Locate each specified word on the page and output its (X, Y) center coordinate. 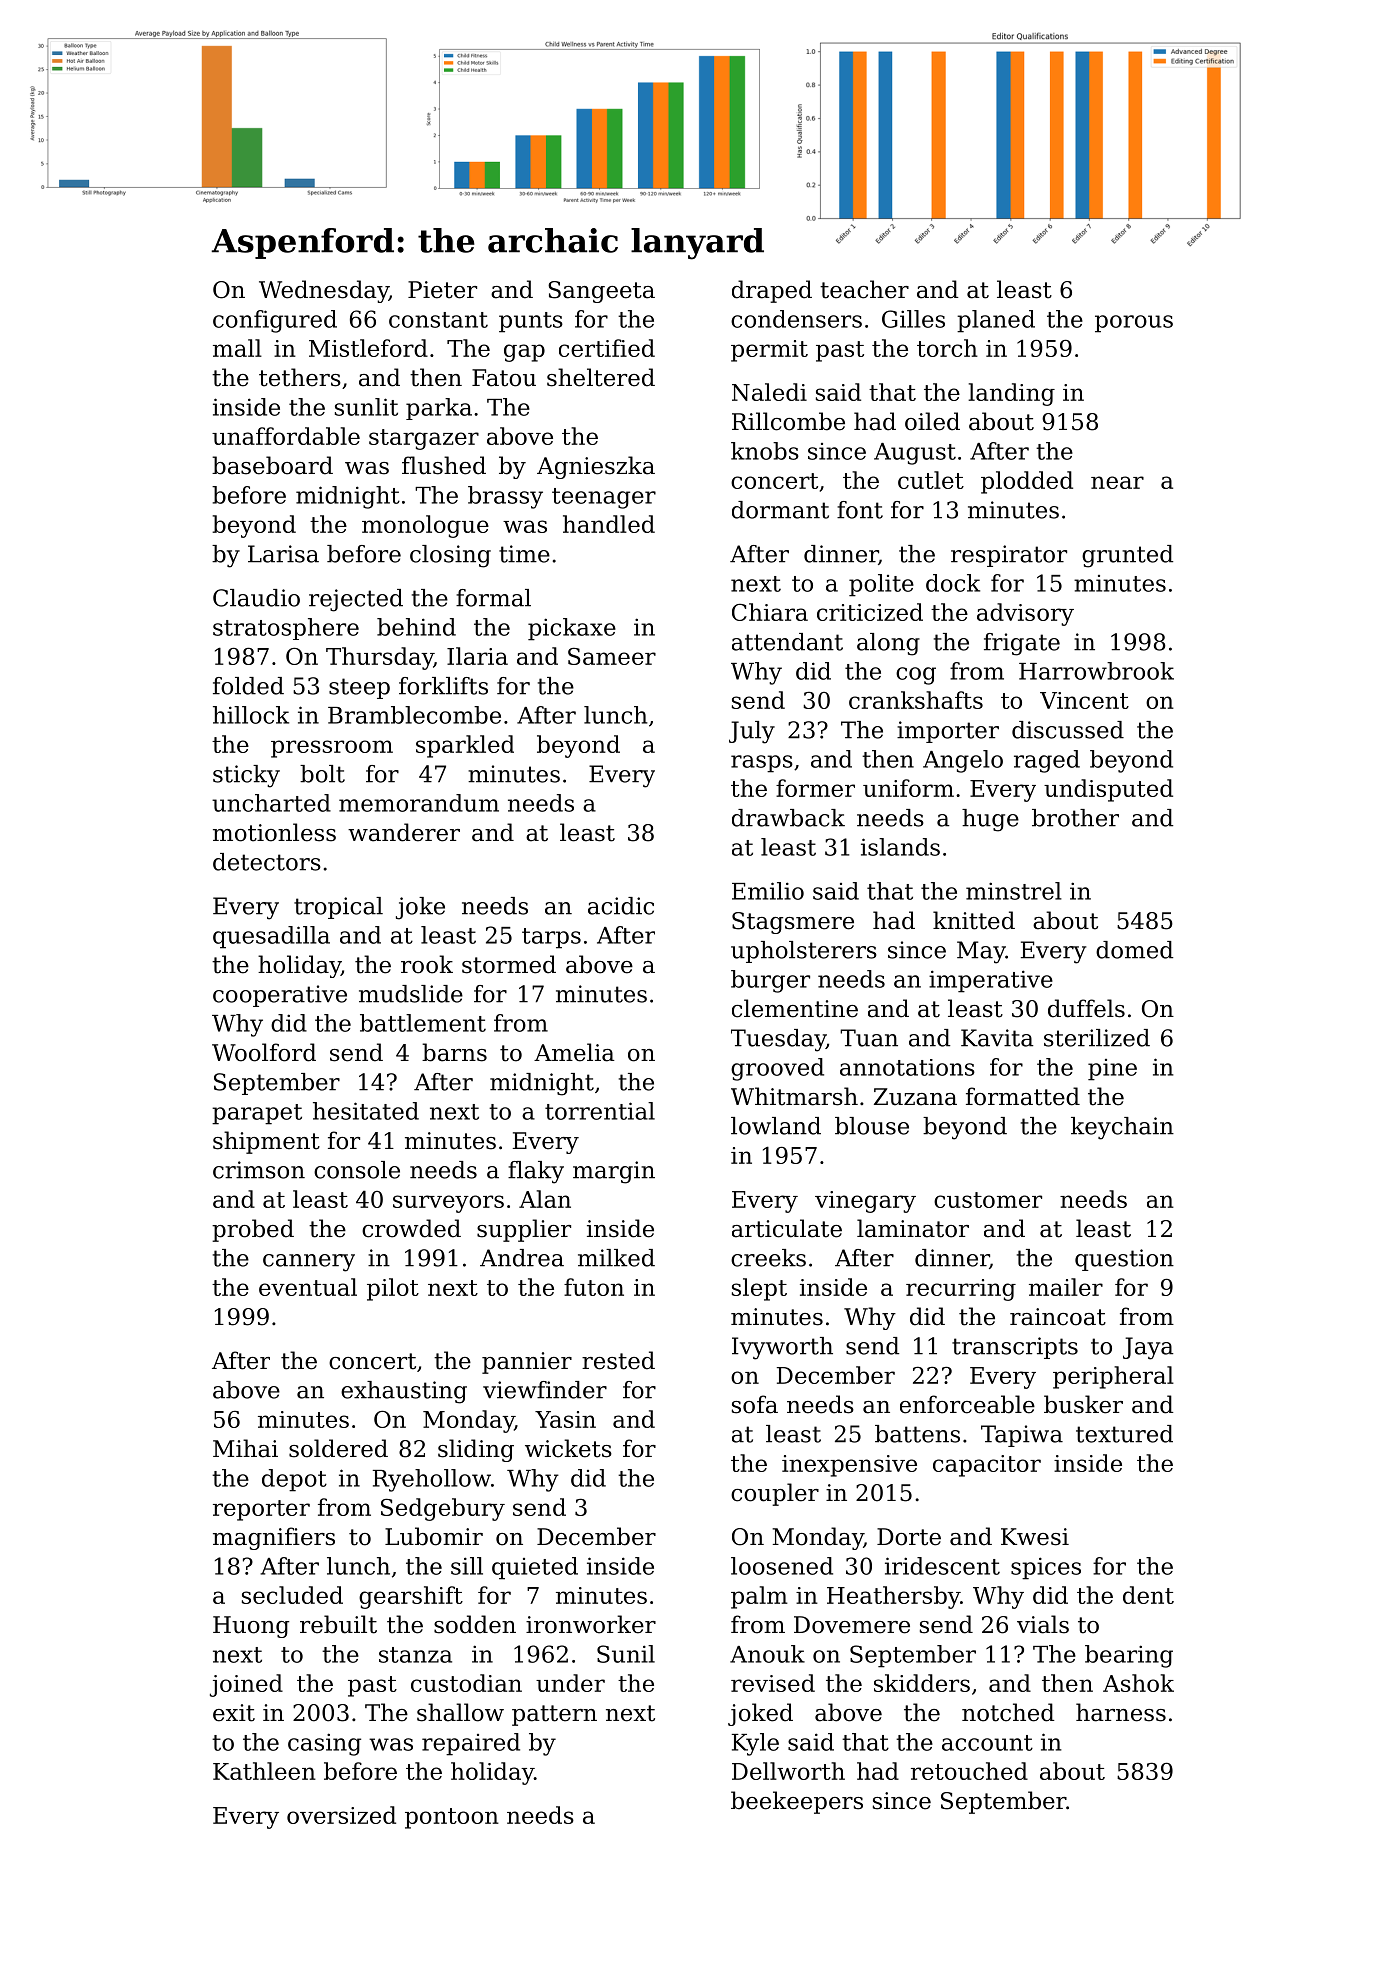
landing (1011, 394)
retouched (969, 1771)
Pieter (442, 290)
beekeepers (797, 1802)
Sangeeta (601, 292)
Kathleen (264, 1771)
